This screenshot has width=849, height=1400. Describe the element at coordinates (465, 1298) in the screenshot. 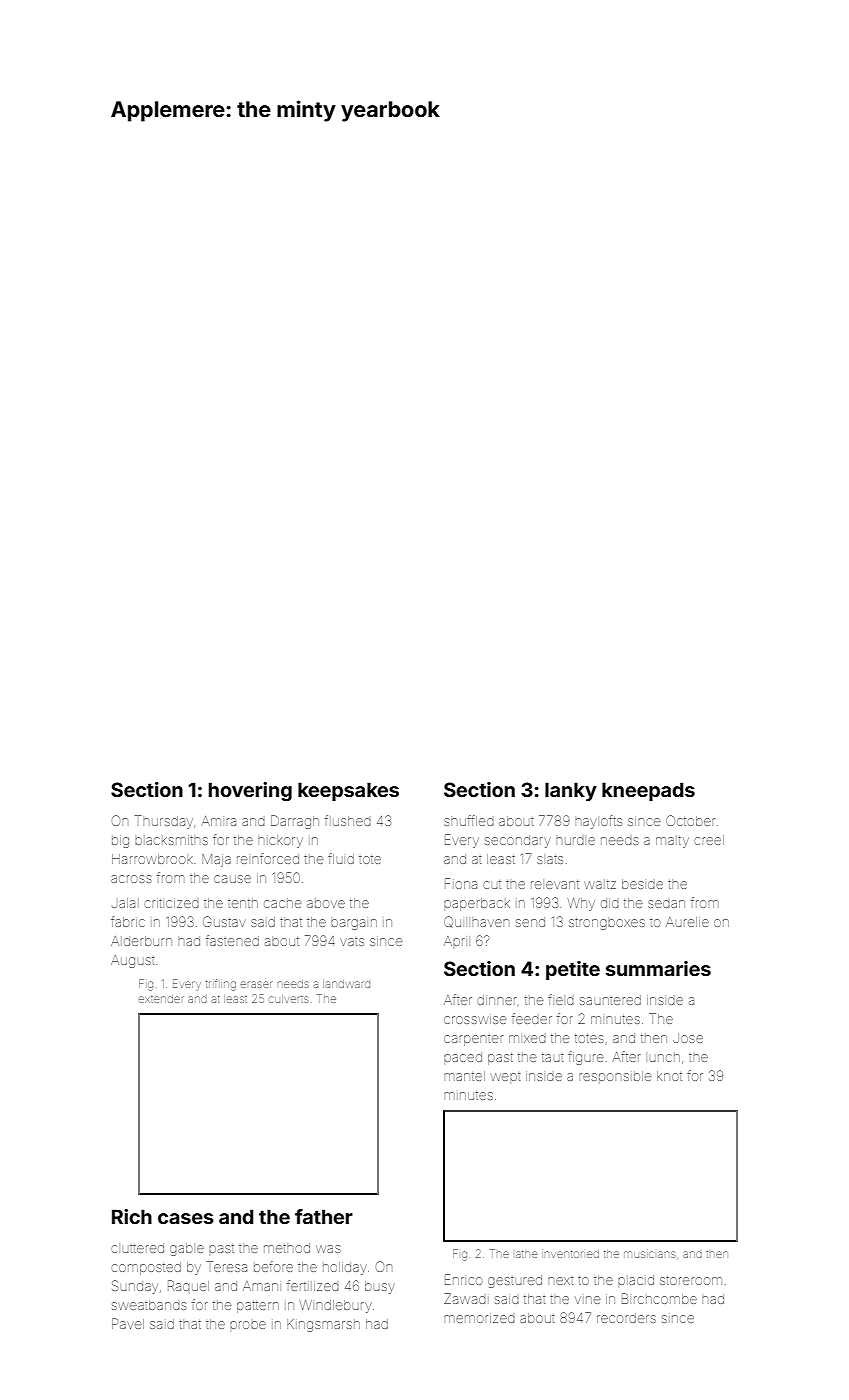

I see `Zawadi` at that location.
